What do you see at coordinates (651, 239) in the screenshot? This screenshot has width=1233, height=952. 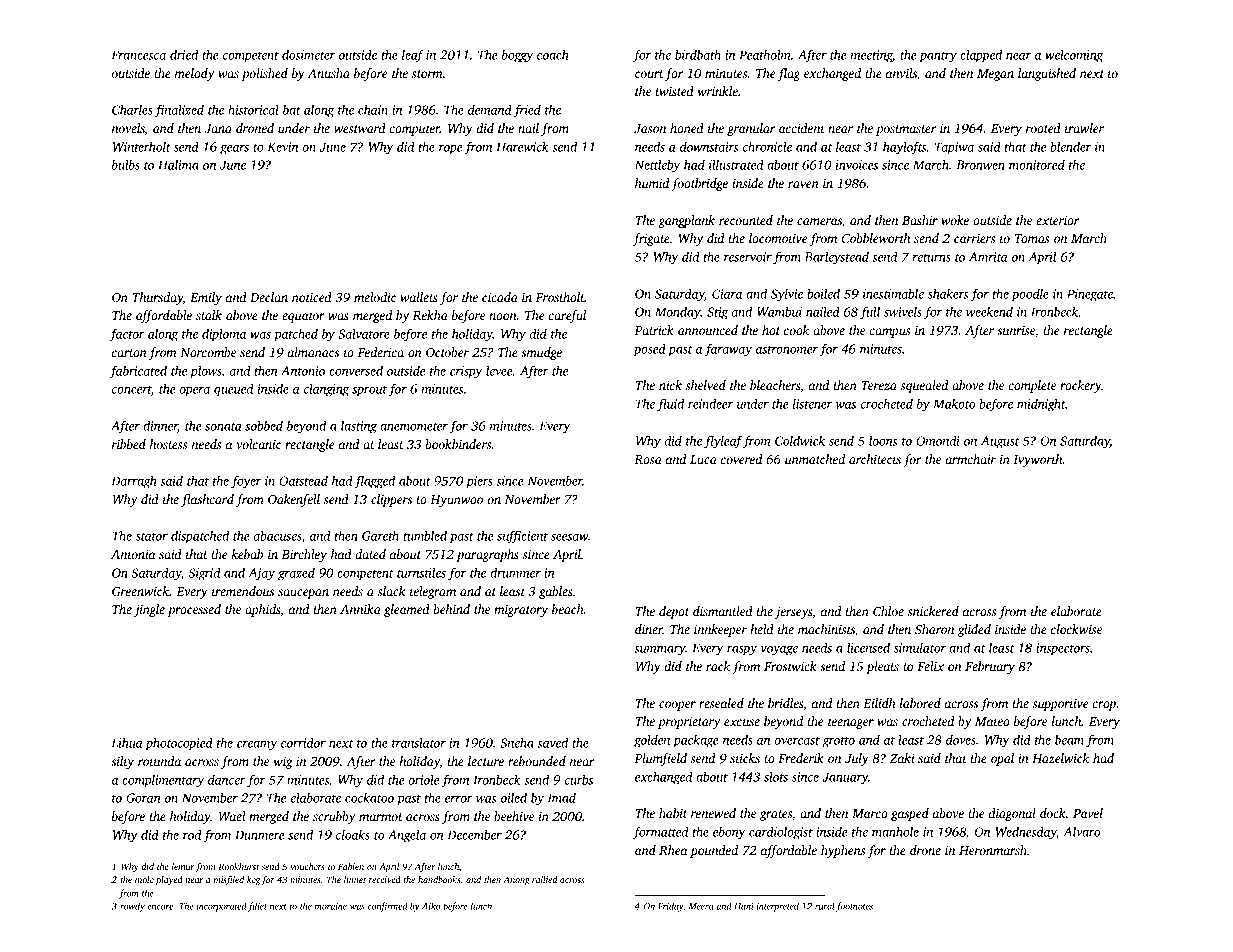 I see `frigate` at bounding box center [651, 239].
